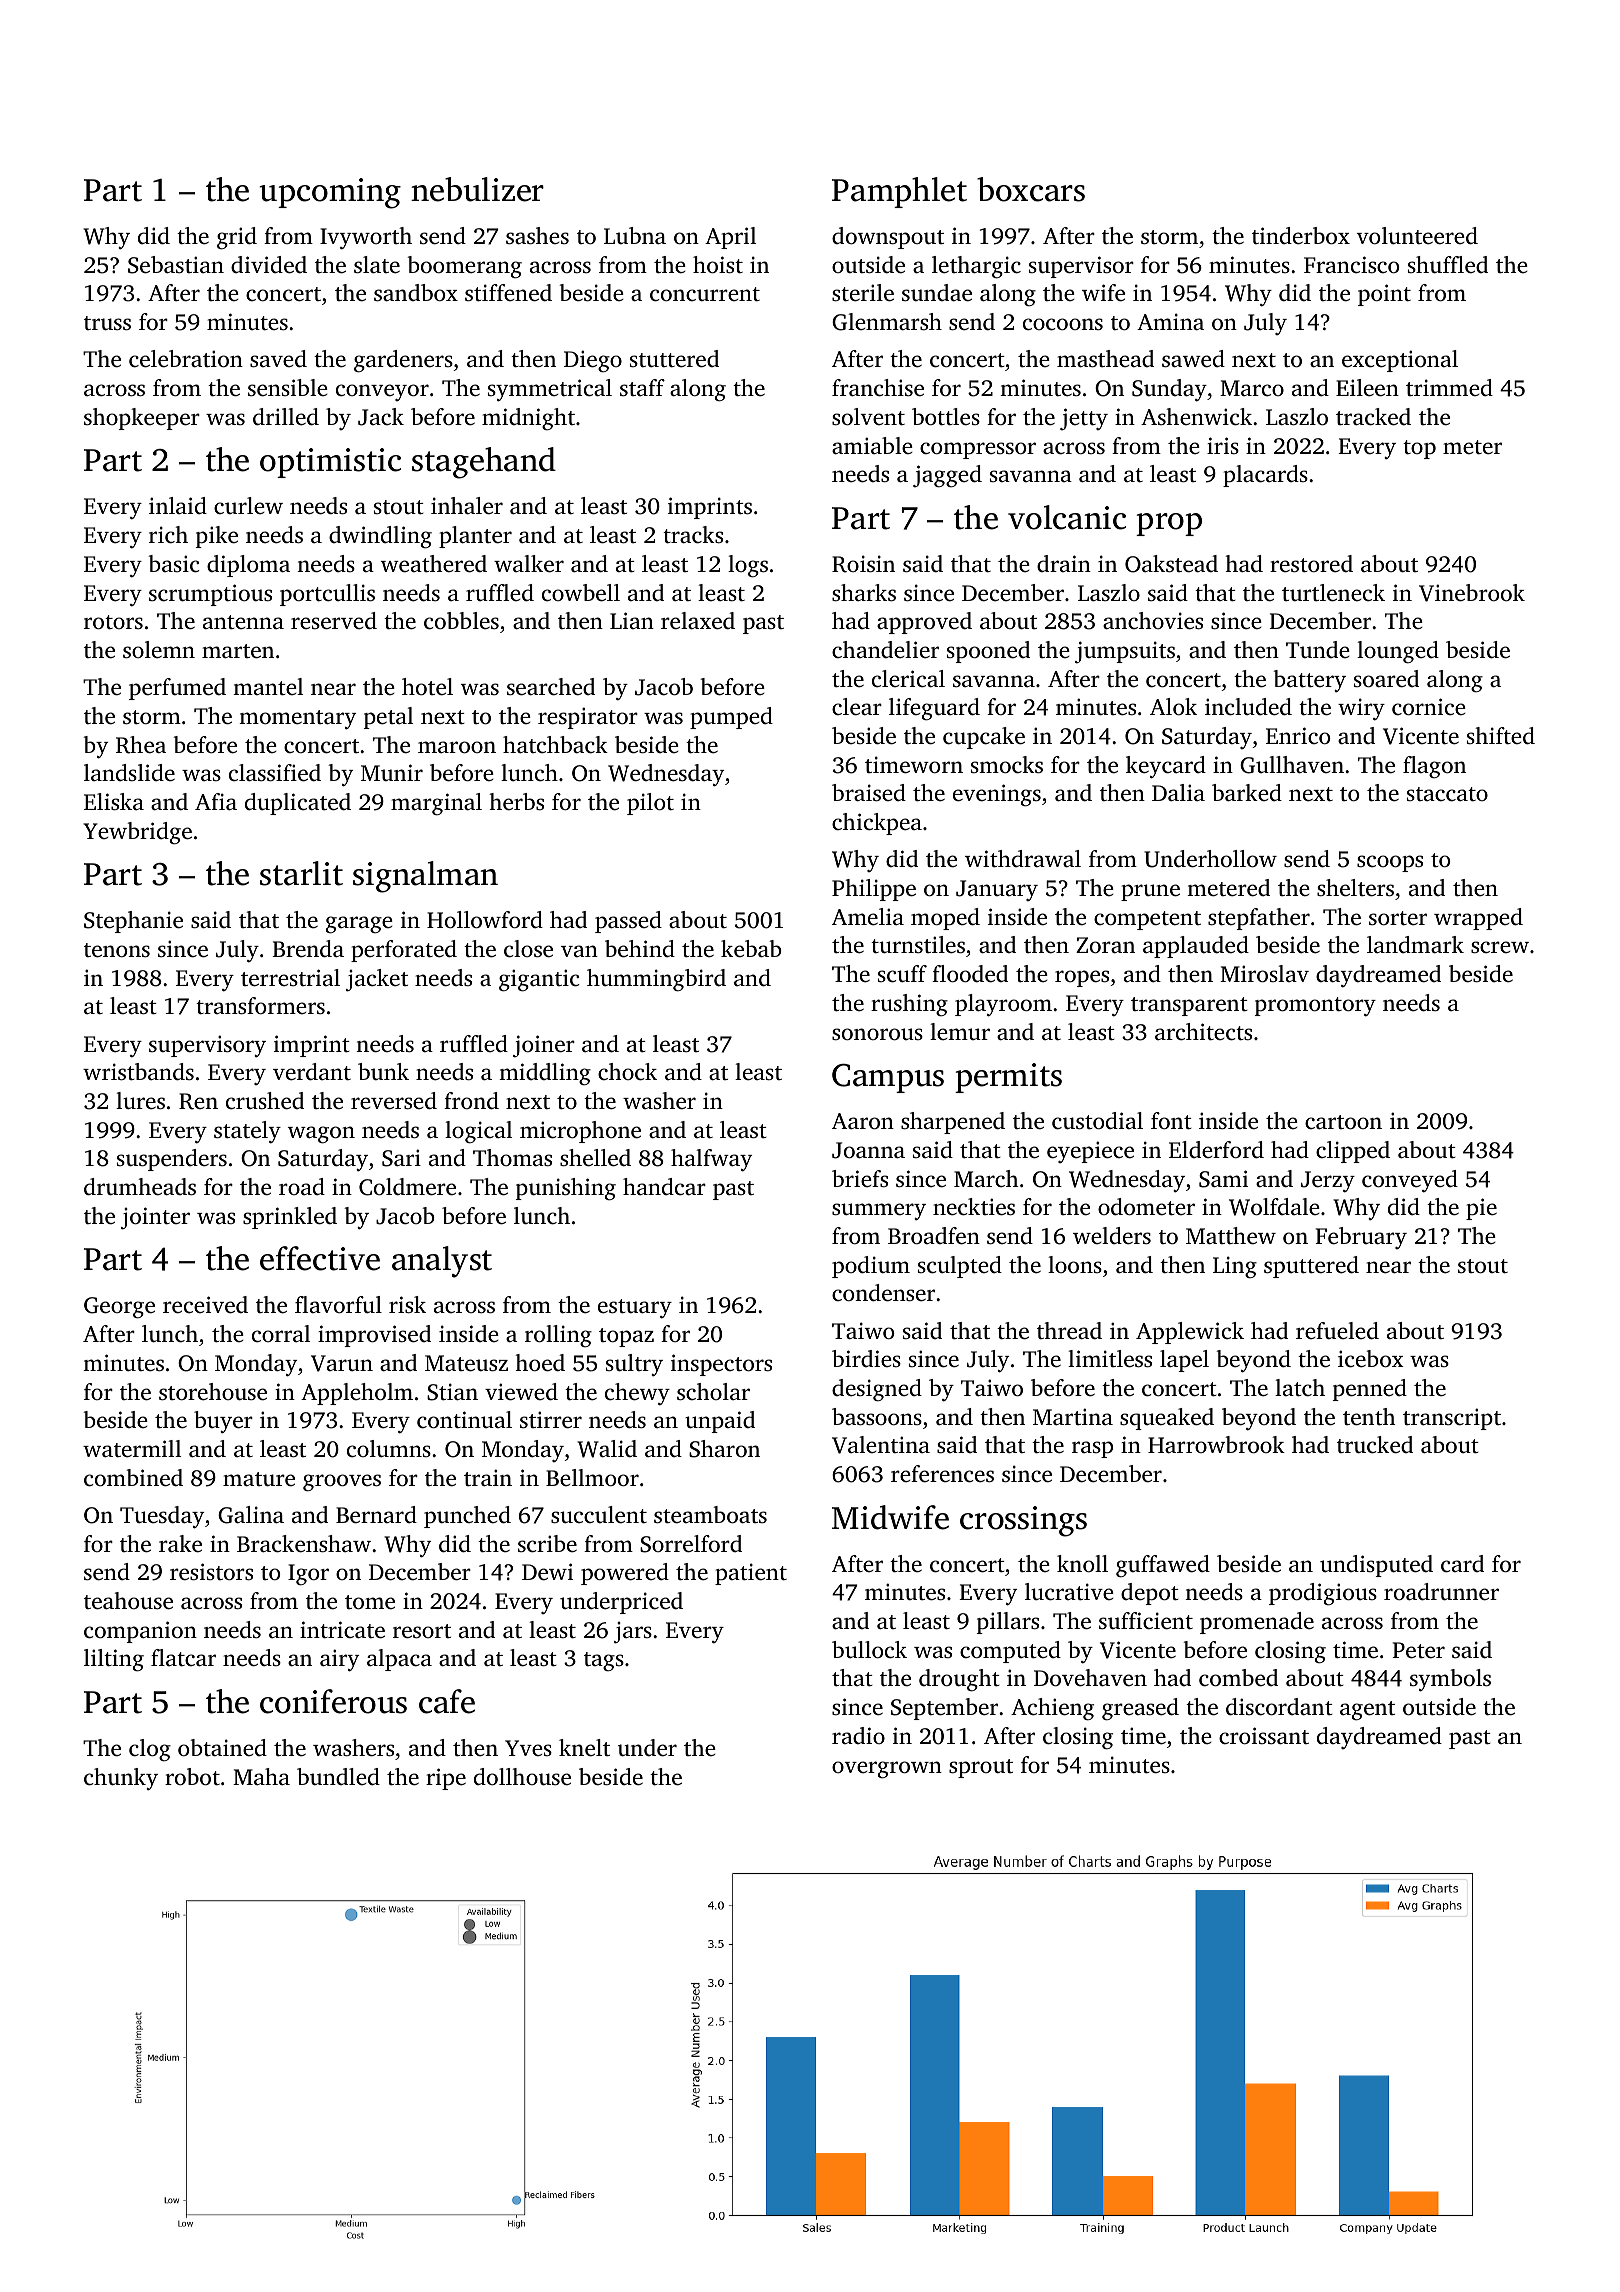  I want to click on grid, so click(237, 238).
